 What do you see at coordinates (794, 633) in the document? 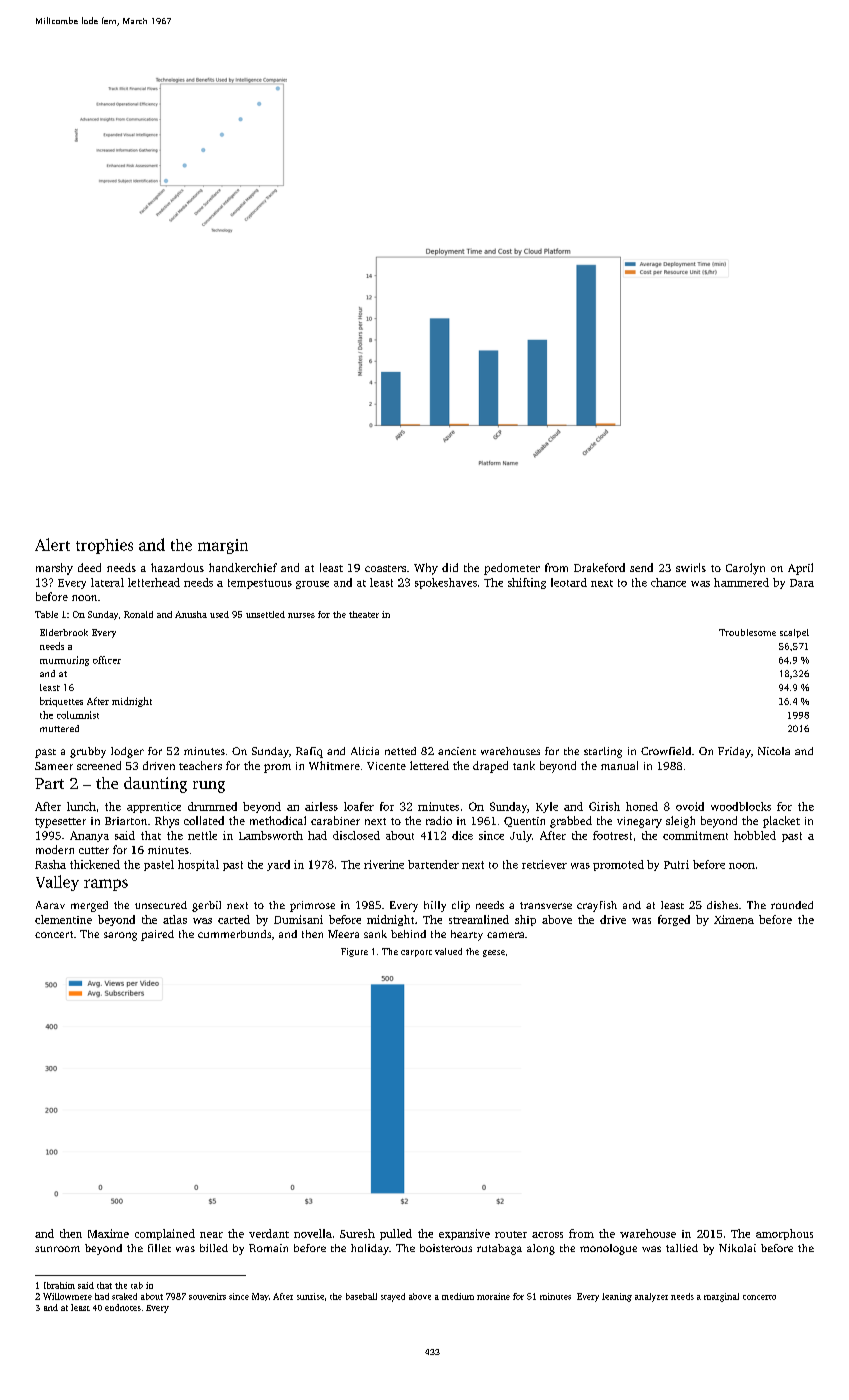
I see `scalpel` at bounding box center [794, 633].
